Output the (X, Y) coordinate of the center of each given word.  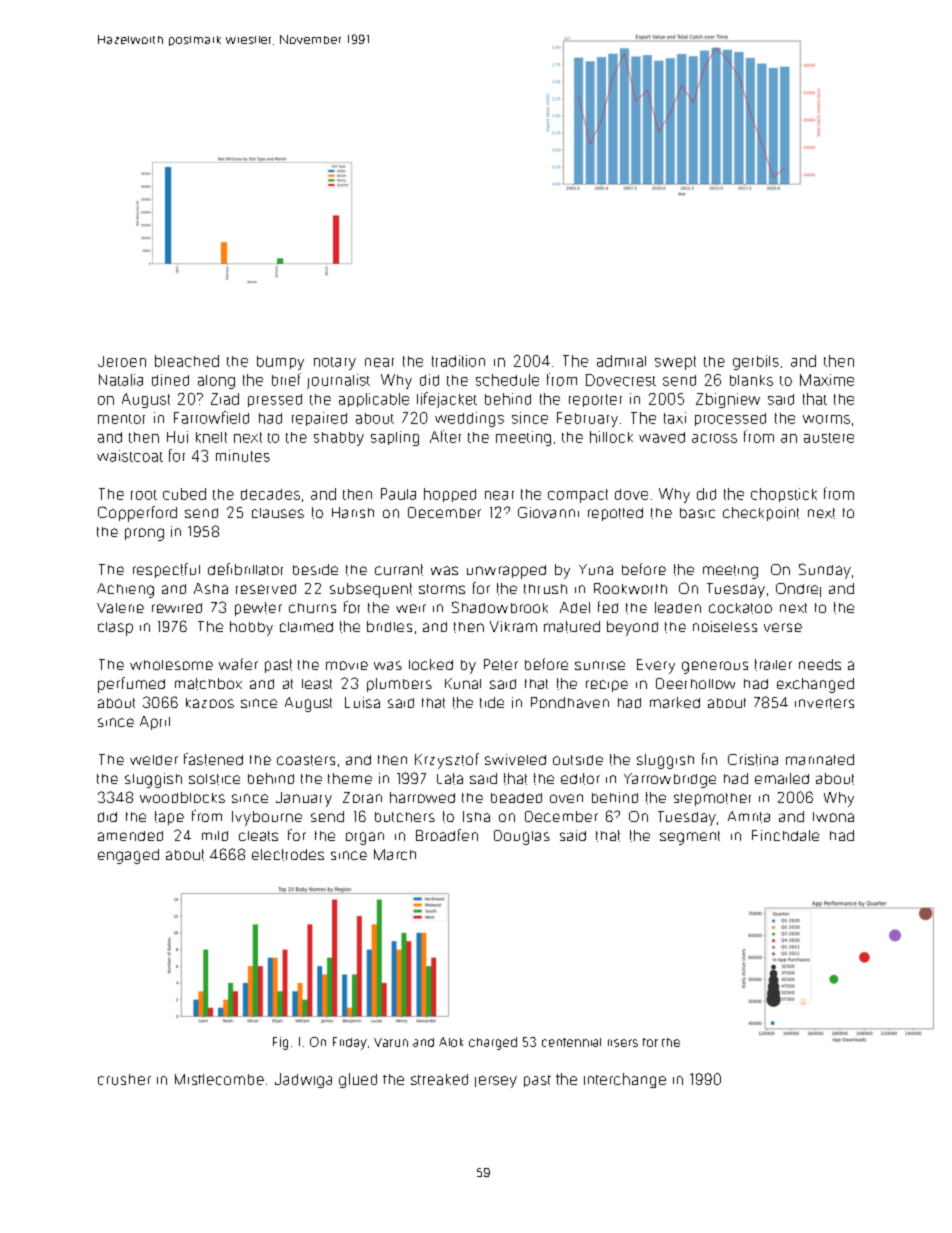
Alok (451, 1042)
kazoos (210, 703)
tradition (458, 361)
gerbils (756, 362)
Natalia (121, 380)
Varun (391, 1042)
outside (578, 760)
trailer (773, 665)
